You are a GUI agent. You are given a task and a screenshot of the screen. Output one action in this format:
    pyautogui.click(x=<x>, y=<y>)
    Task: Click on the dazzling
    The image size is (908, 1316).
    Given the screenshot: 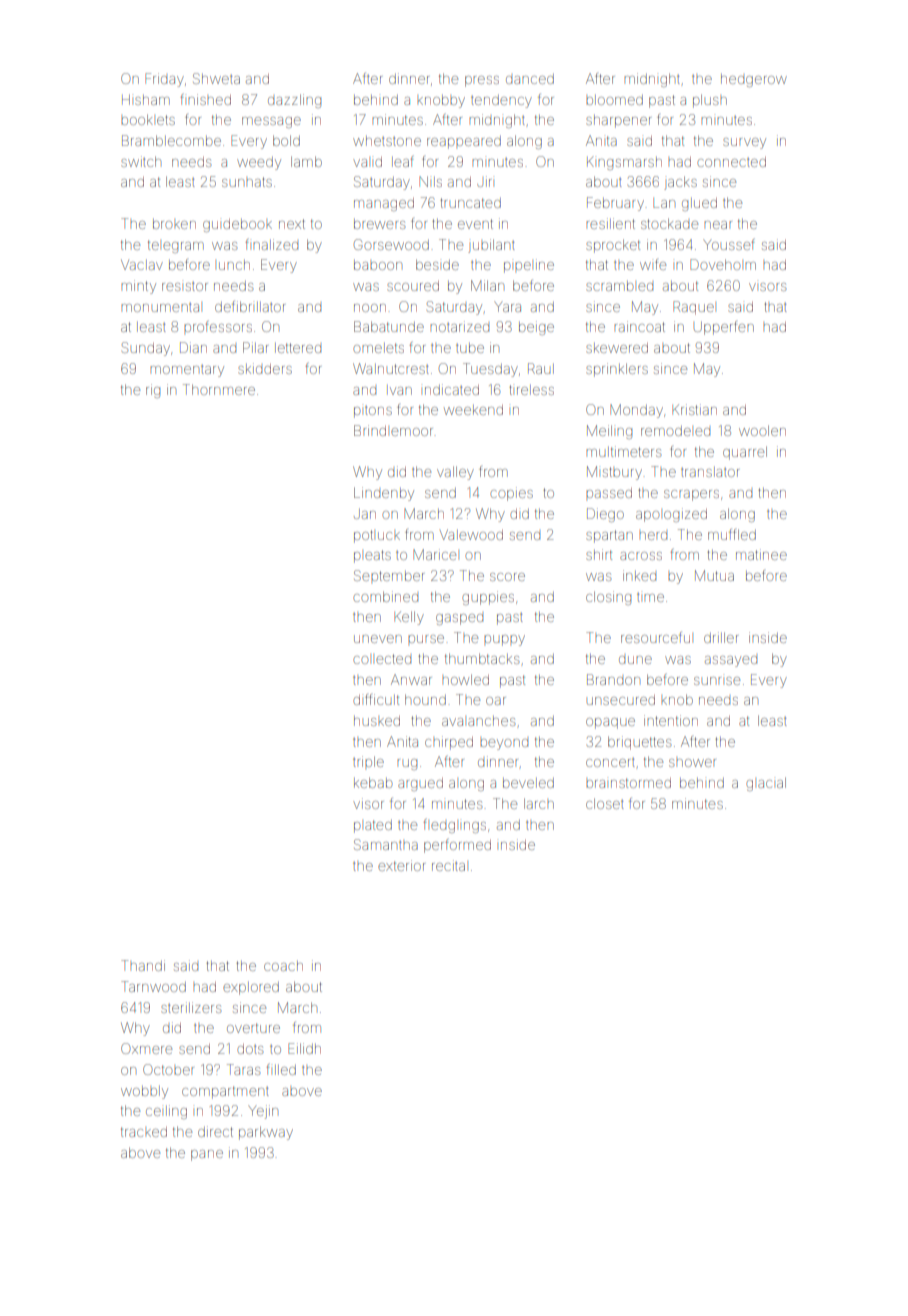 What is the action you would take?
    pyautogui.click(x=294, y=101)
